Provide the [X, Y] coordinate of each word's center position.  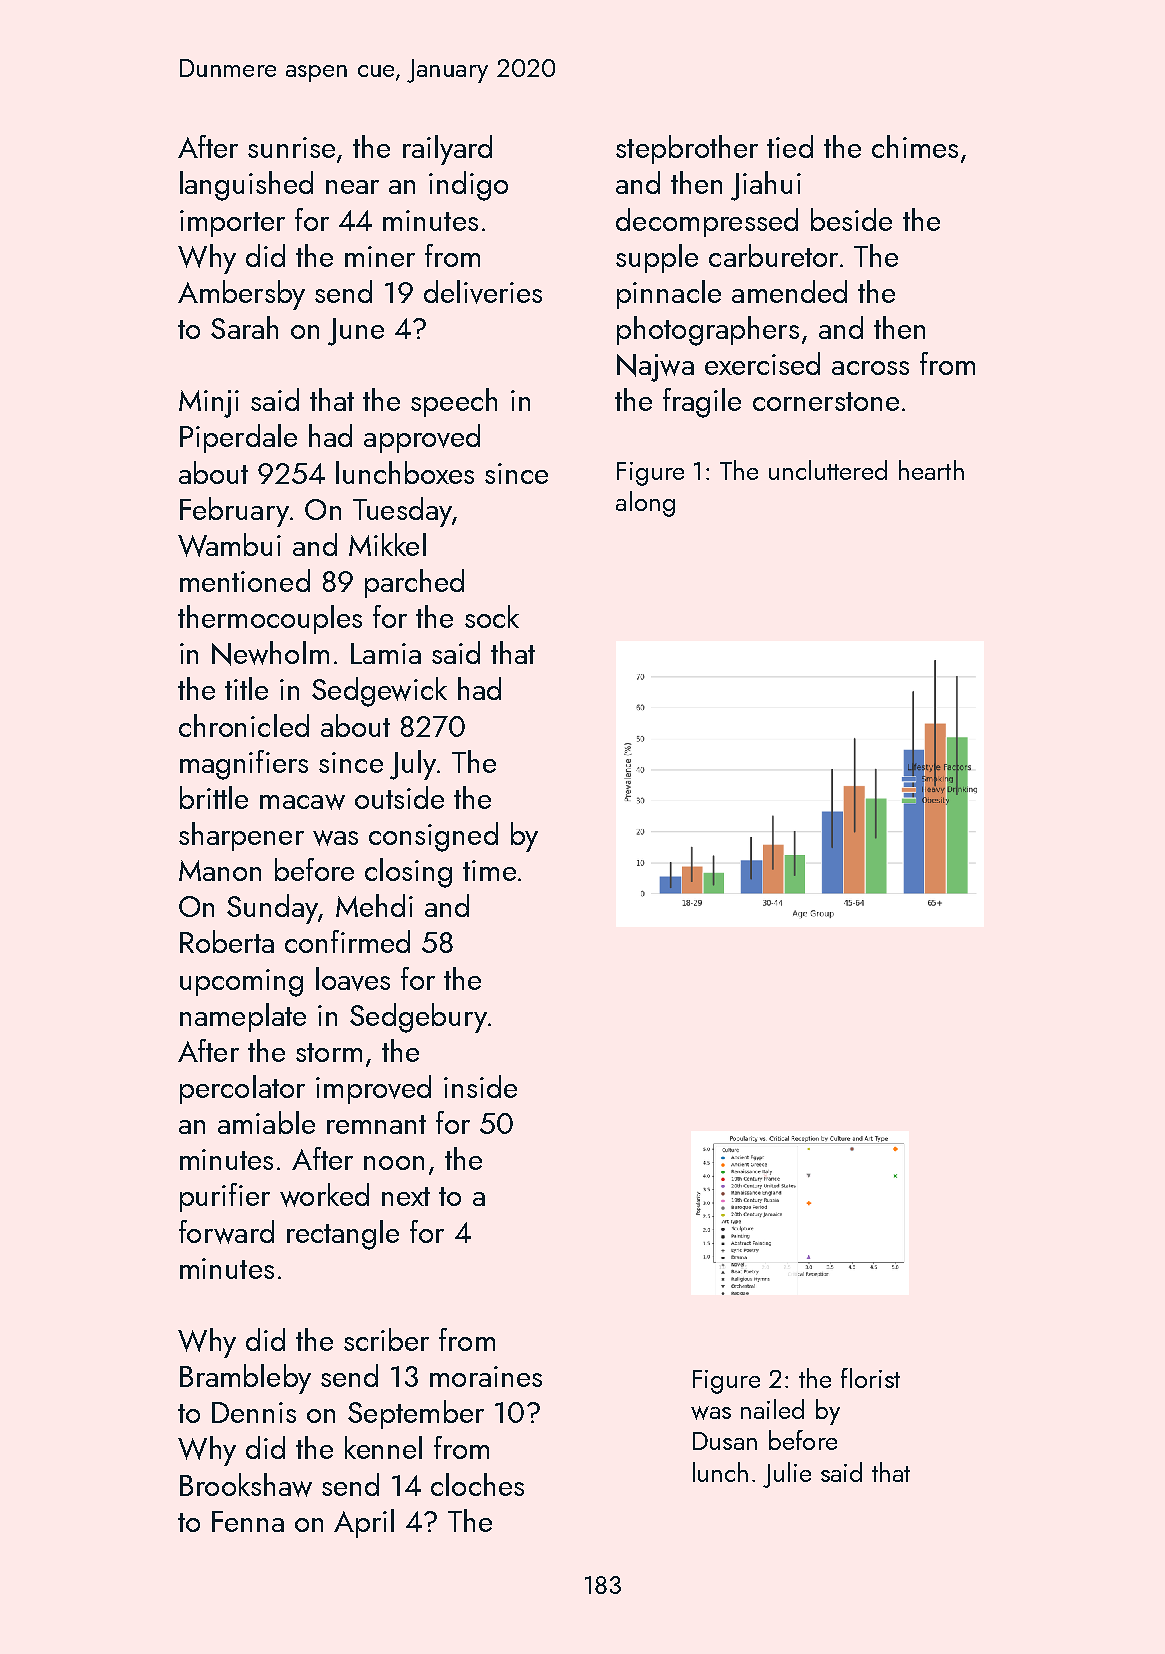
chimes [915, 146]
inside [480, 1086]
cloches [477, 1484]
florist [870, 1378]
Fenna [248, 1521]
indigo [468, 186]
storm [329, 1052]
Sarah [244, 327]
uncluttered [828, 470]
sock [492, 616]
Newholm [270, 653]
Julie [787, 1475]
